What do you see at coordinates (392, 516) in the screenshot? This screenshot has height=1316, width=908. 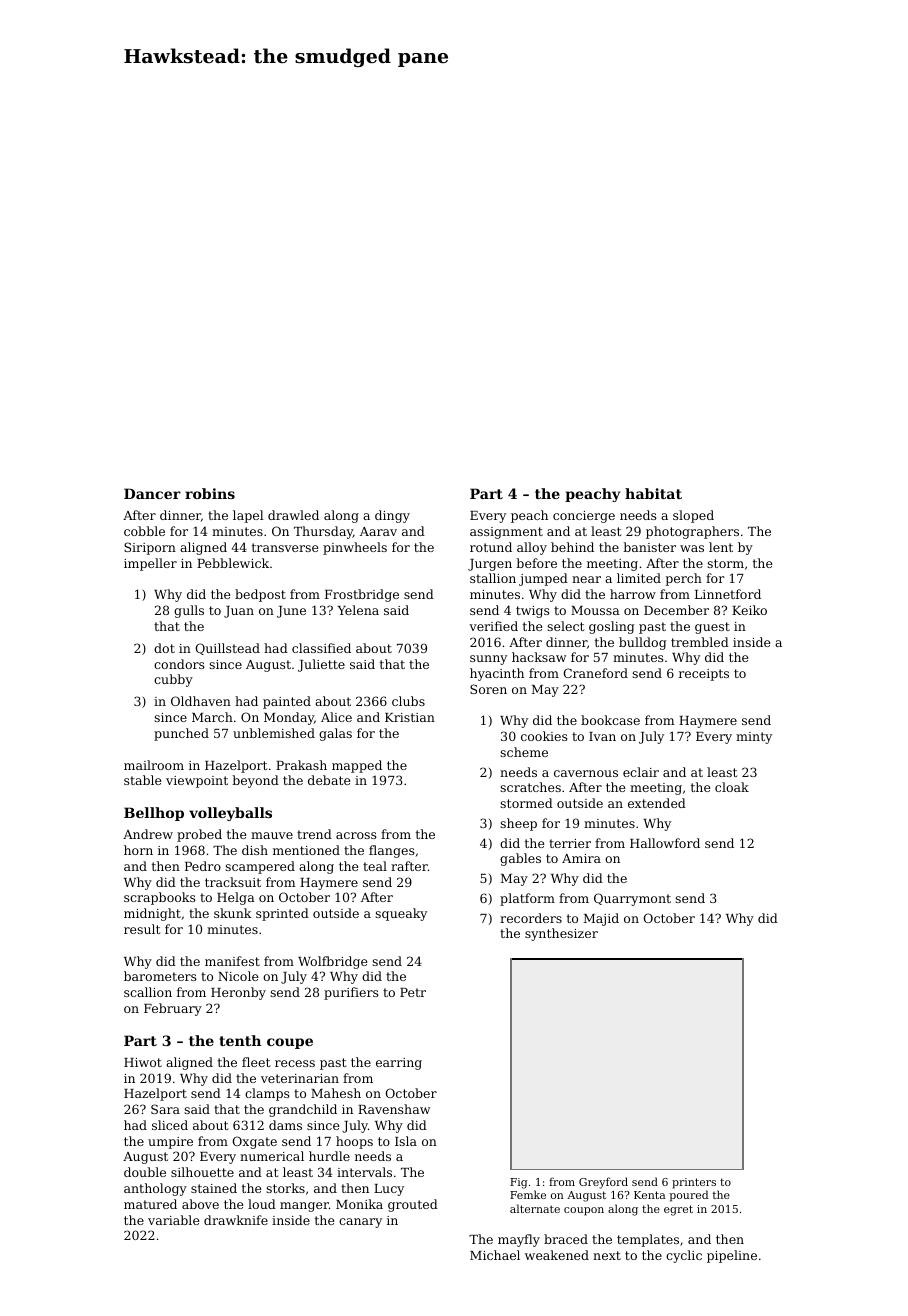 I see `dingy` at bounding box center [392, 516].
